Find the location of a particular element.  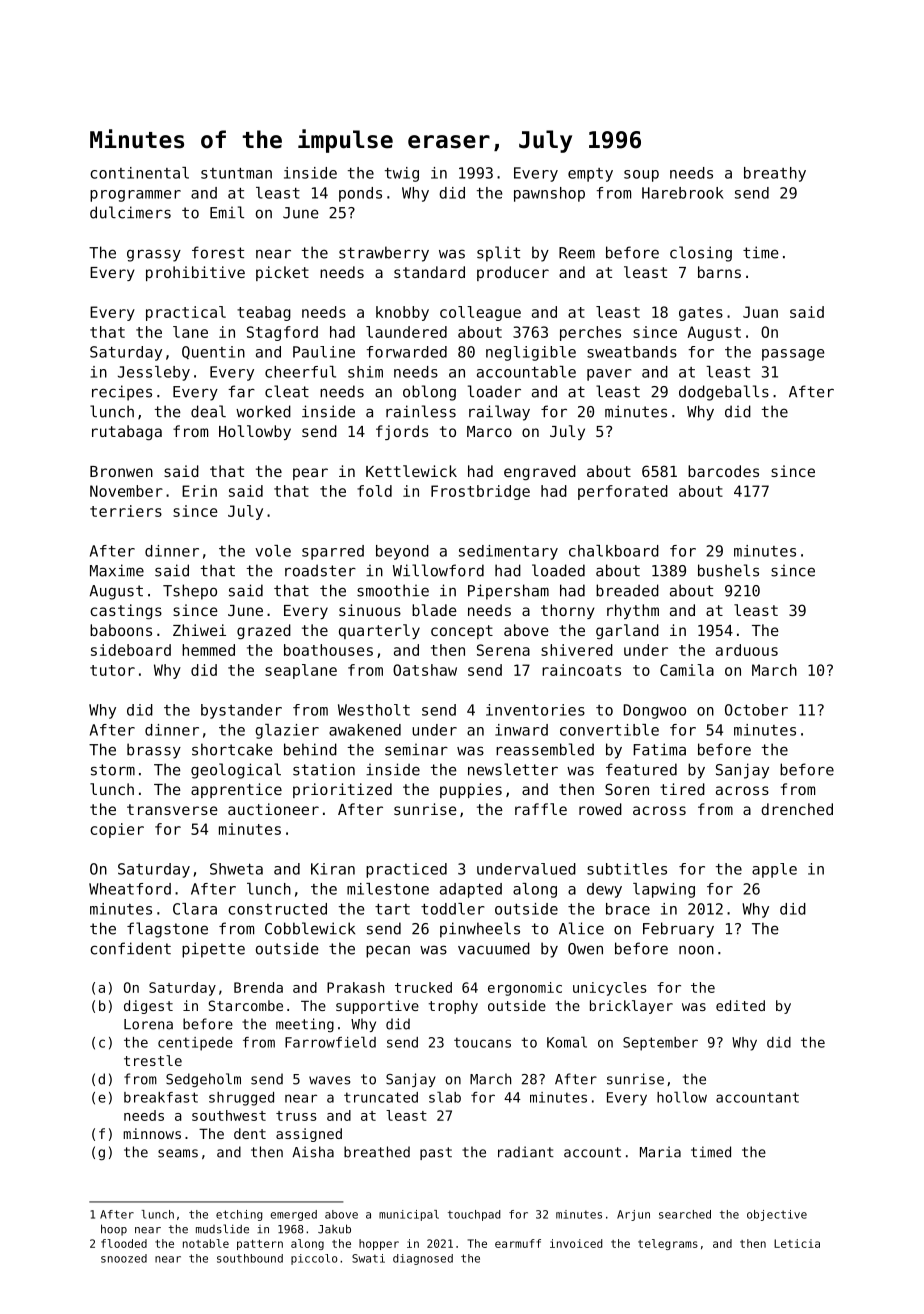

Juan is located at coordinates (760, 312).
